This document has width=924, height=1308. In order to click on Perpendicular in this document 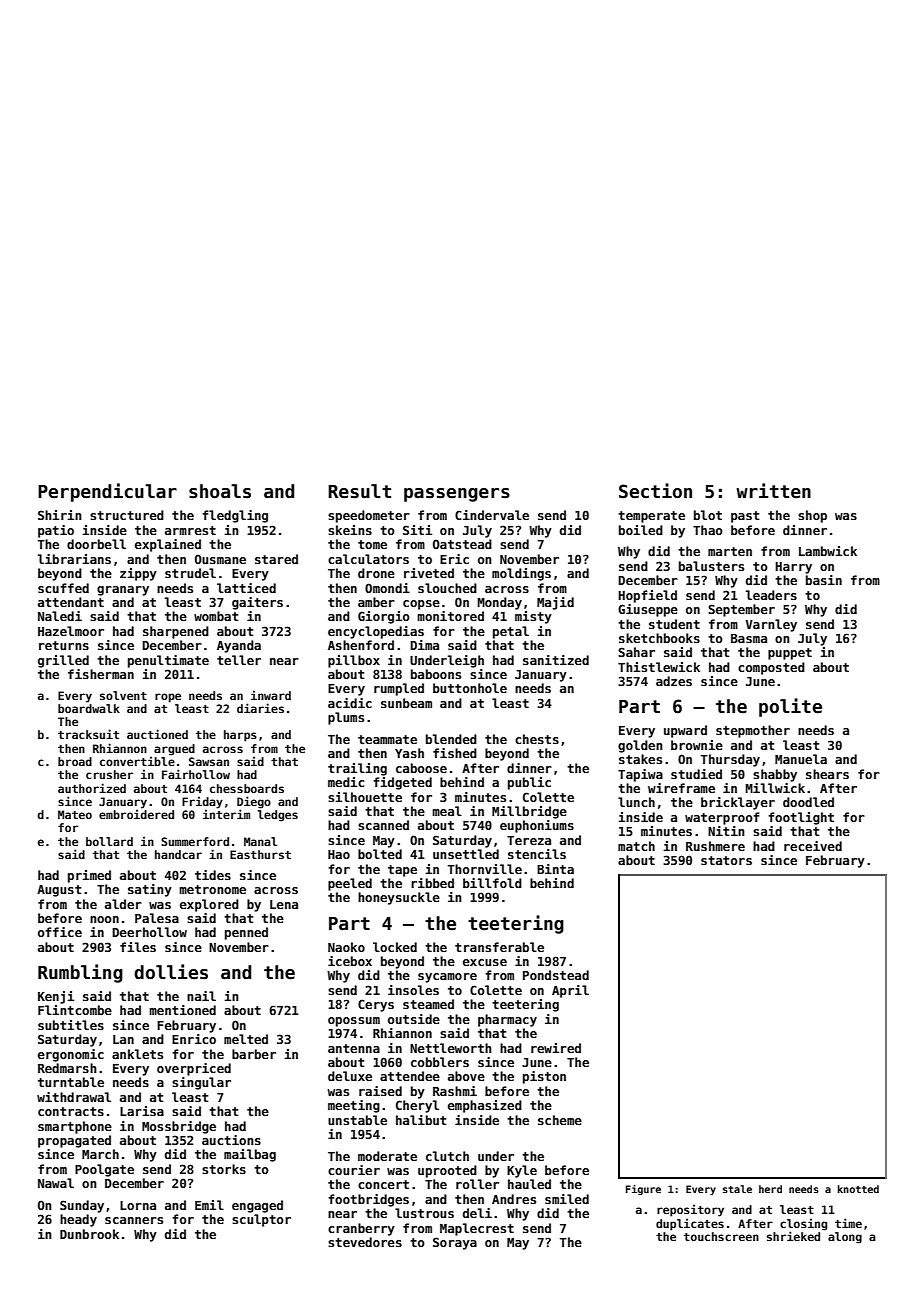, I will do `click(107, 492)`.
